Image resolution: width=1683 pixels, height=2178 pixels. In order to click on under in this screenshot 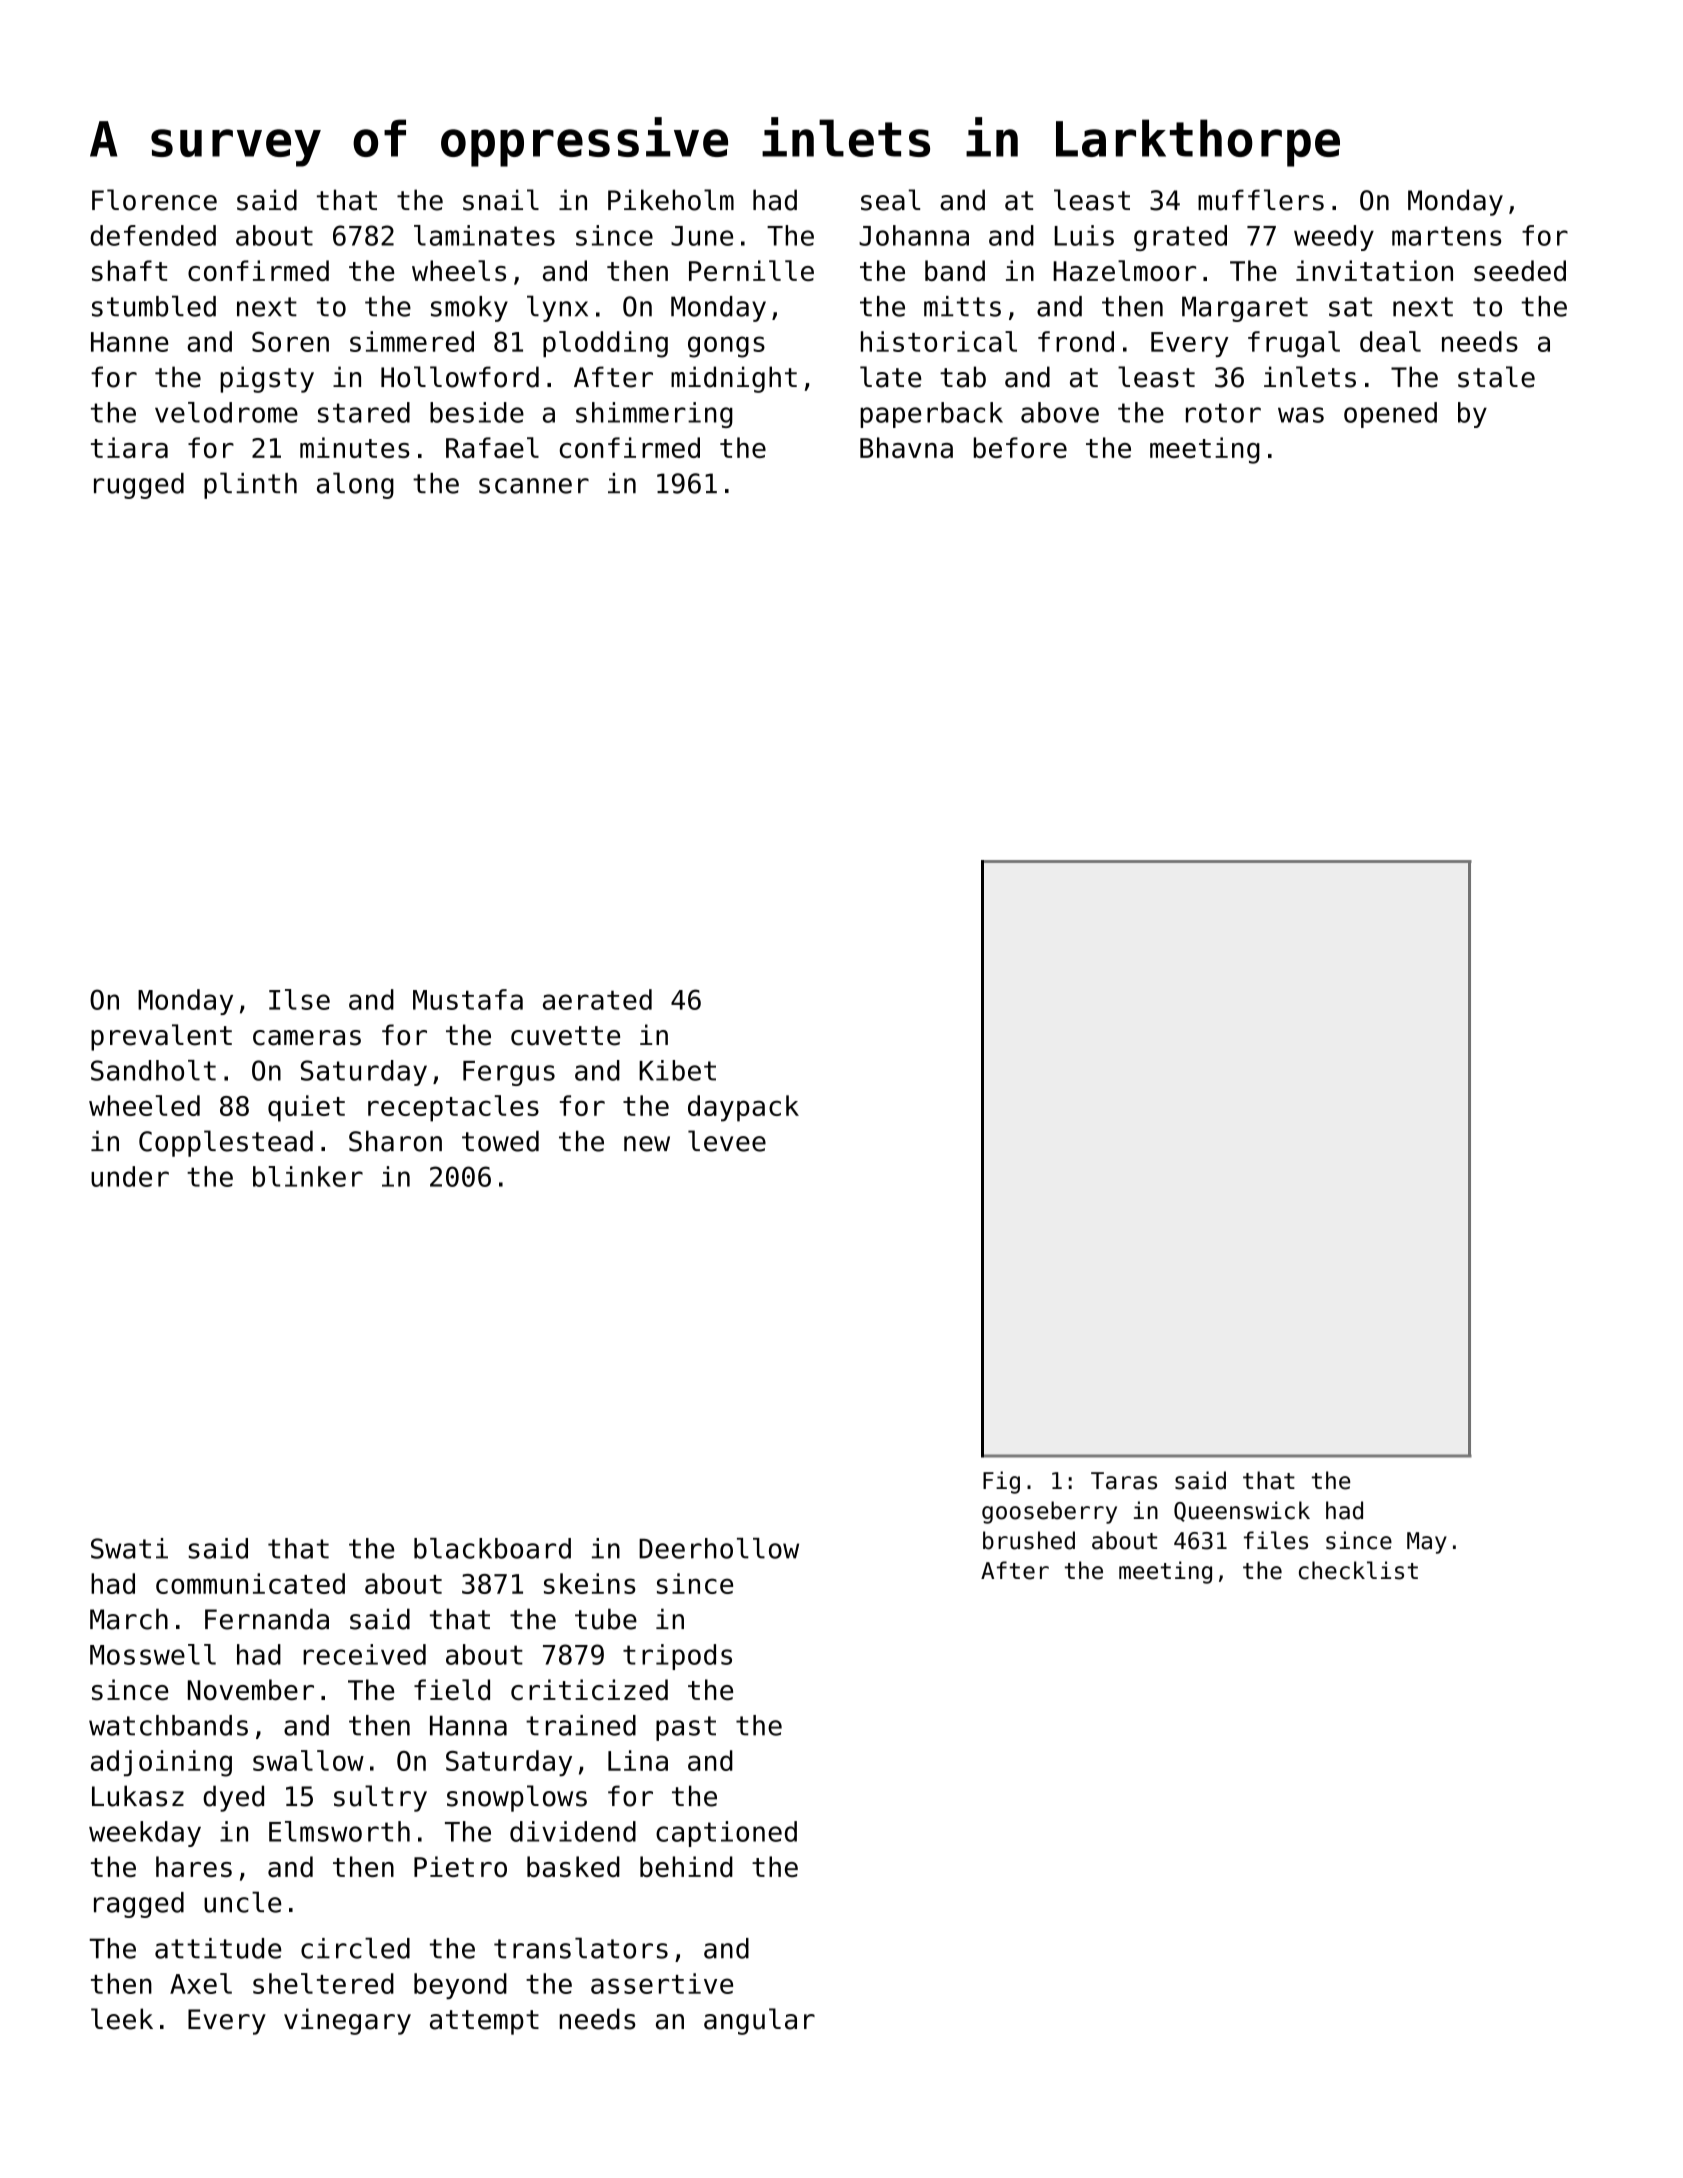, I will do `click(130, 1176)`.
